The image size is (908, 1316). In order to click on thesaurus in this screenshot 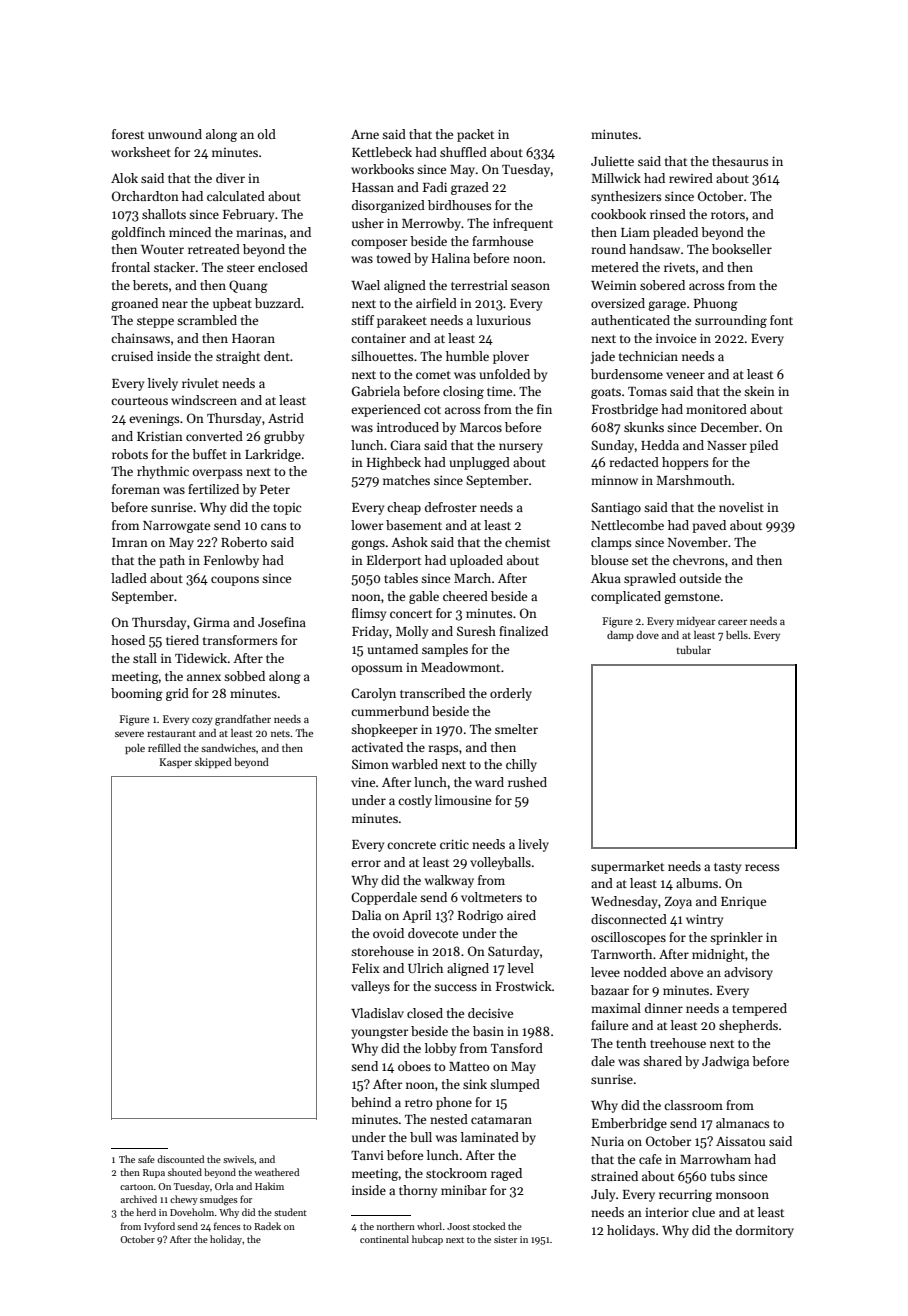, I will do `click(740, 161)`.
